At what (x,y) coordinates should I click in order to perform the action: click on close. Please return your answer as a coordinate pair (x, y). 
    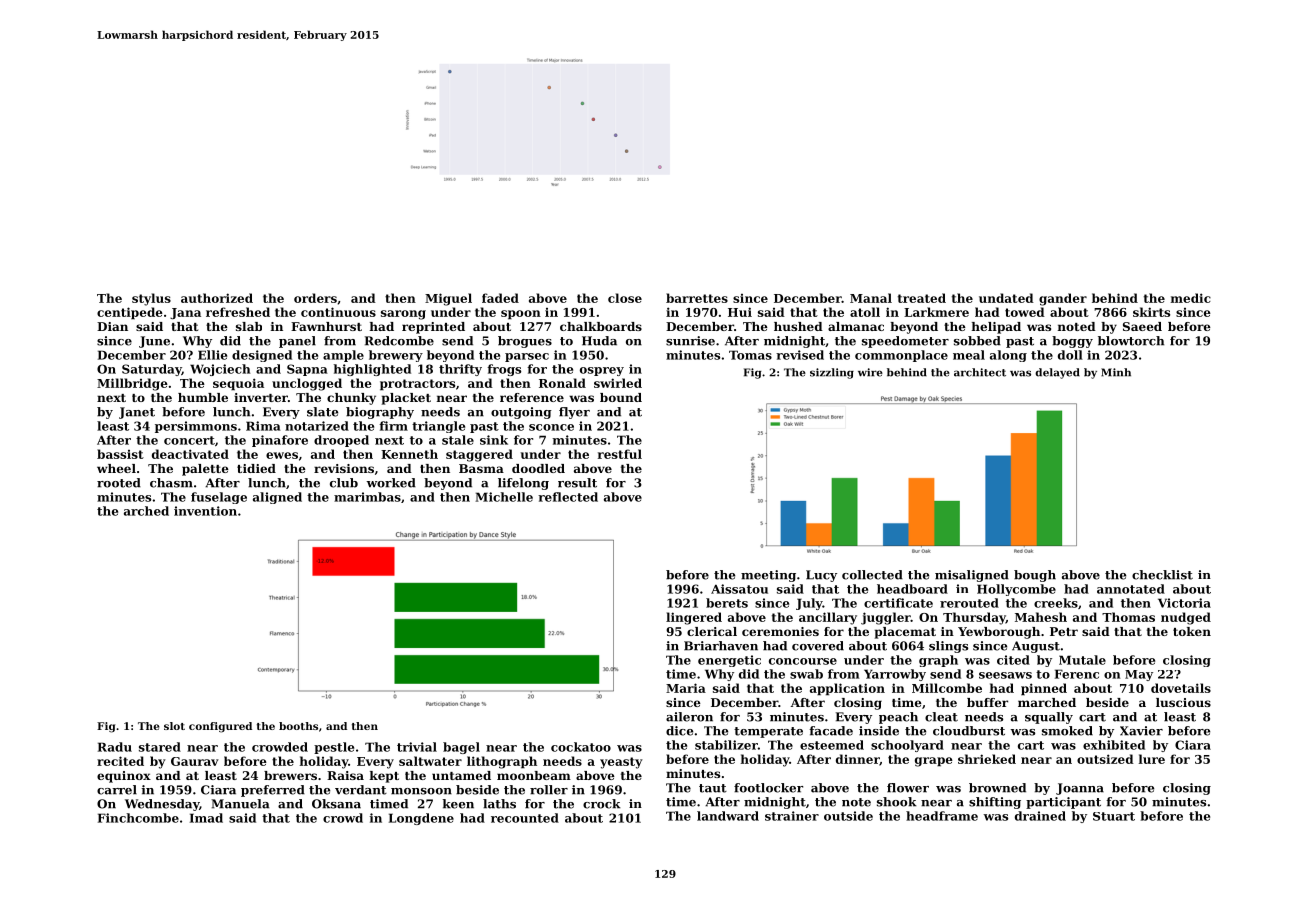
    Looking at the image, I should click on (625, 298).
